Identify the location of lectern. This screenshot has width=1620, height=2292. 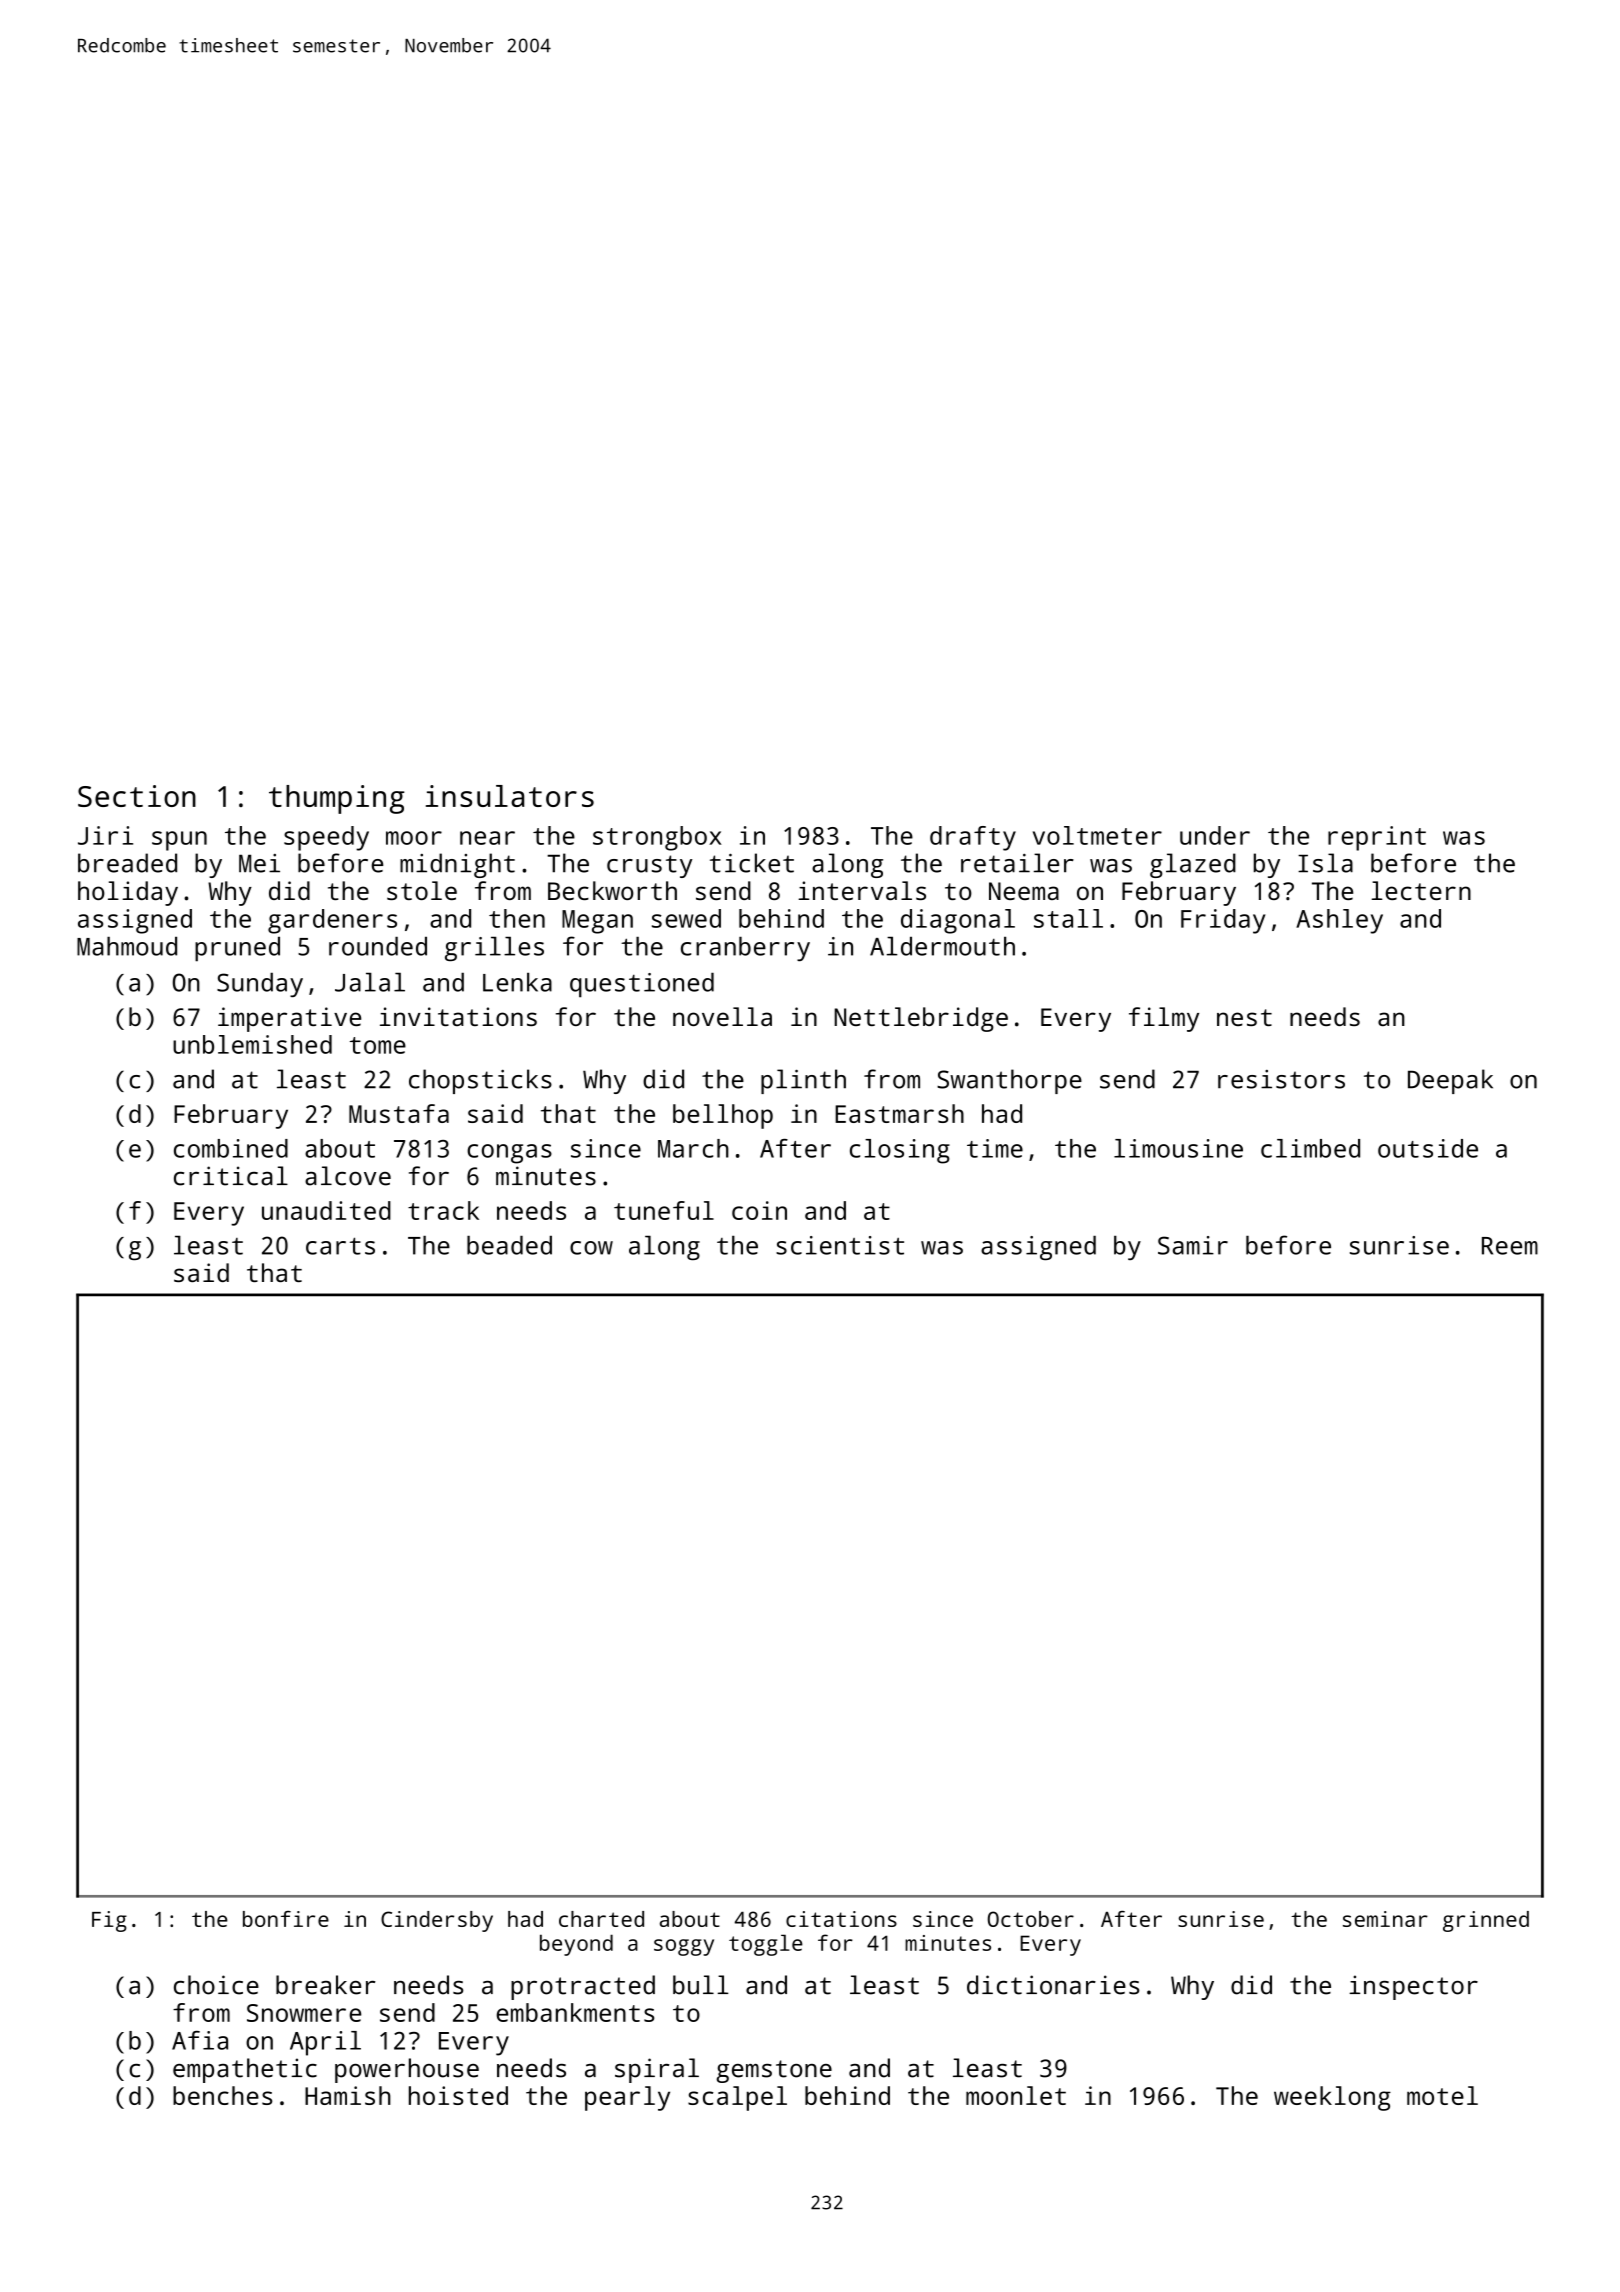
(1421, 890).
